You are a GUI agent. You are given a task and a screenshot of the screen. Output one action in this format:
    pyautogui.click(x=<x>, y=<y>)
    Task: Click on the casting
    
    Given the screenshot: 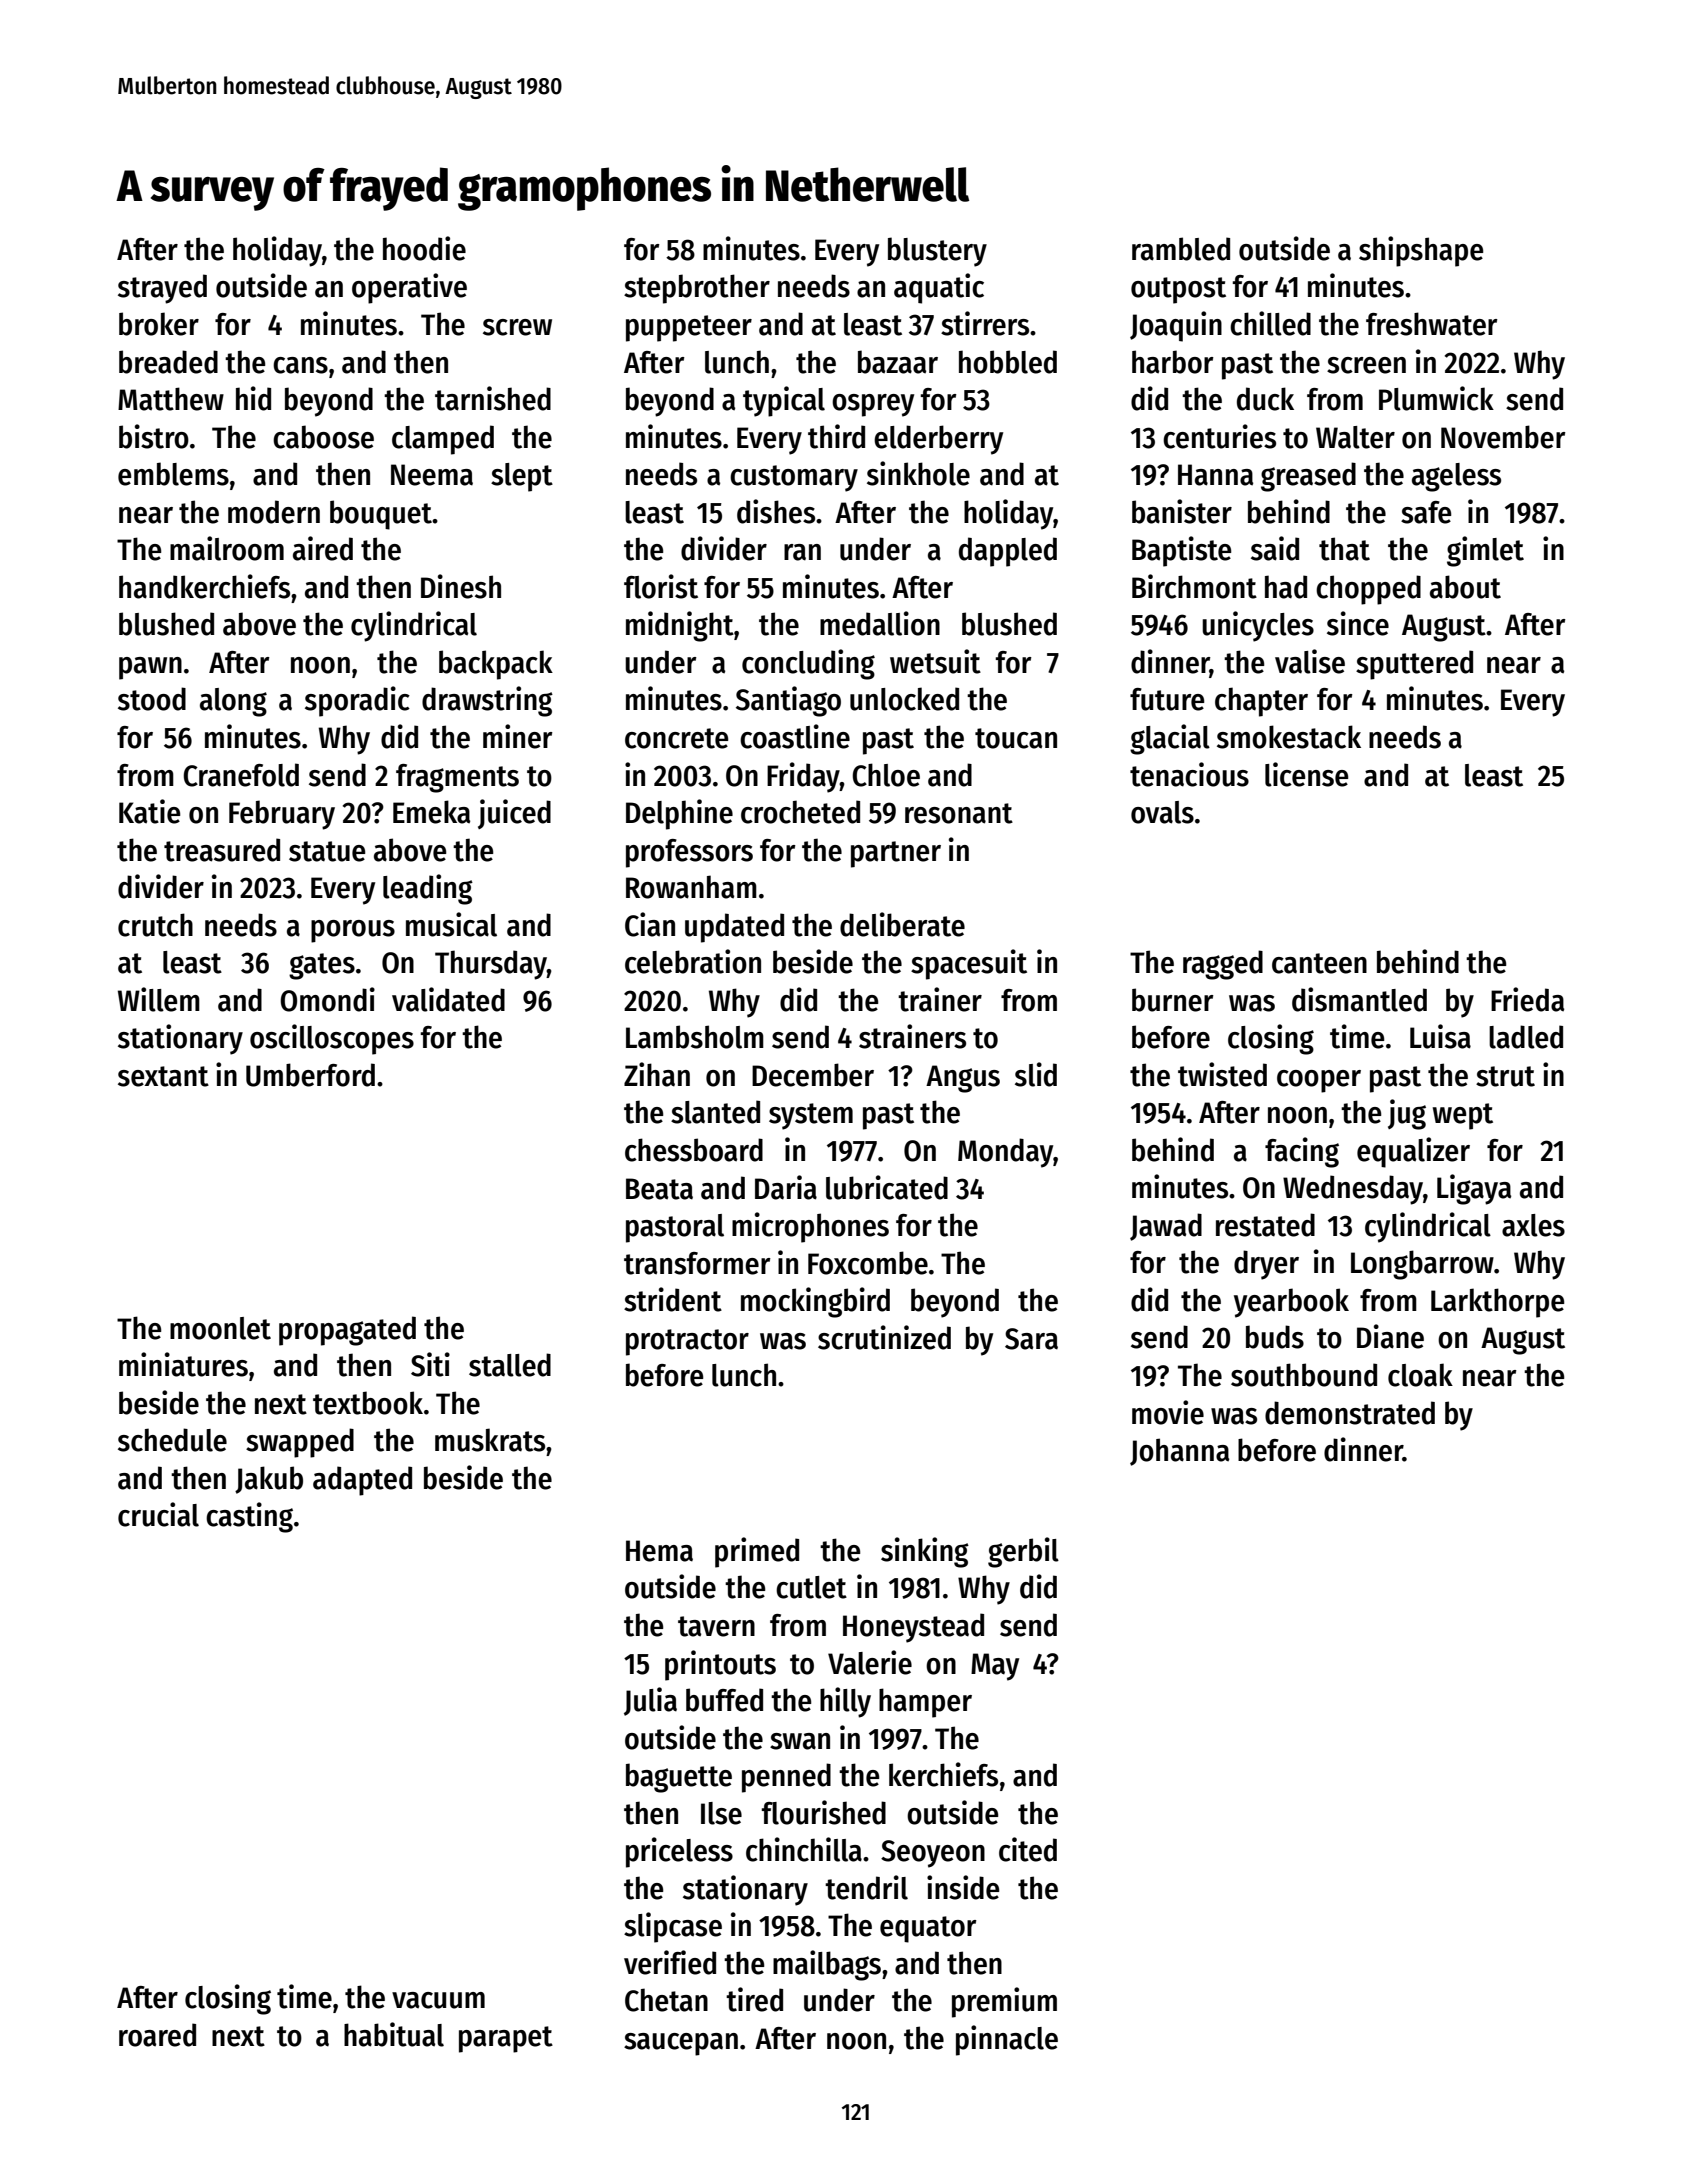 What is the action you would take?
    pyautogui.click(x=249, y=1517)
